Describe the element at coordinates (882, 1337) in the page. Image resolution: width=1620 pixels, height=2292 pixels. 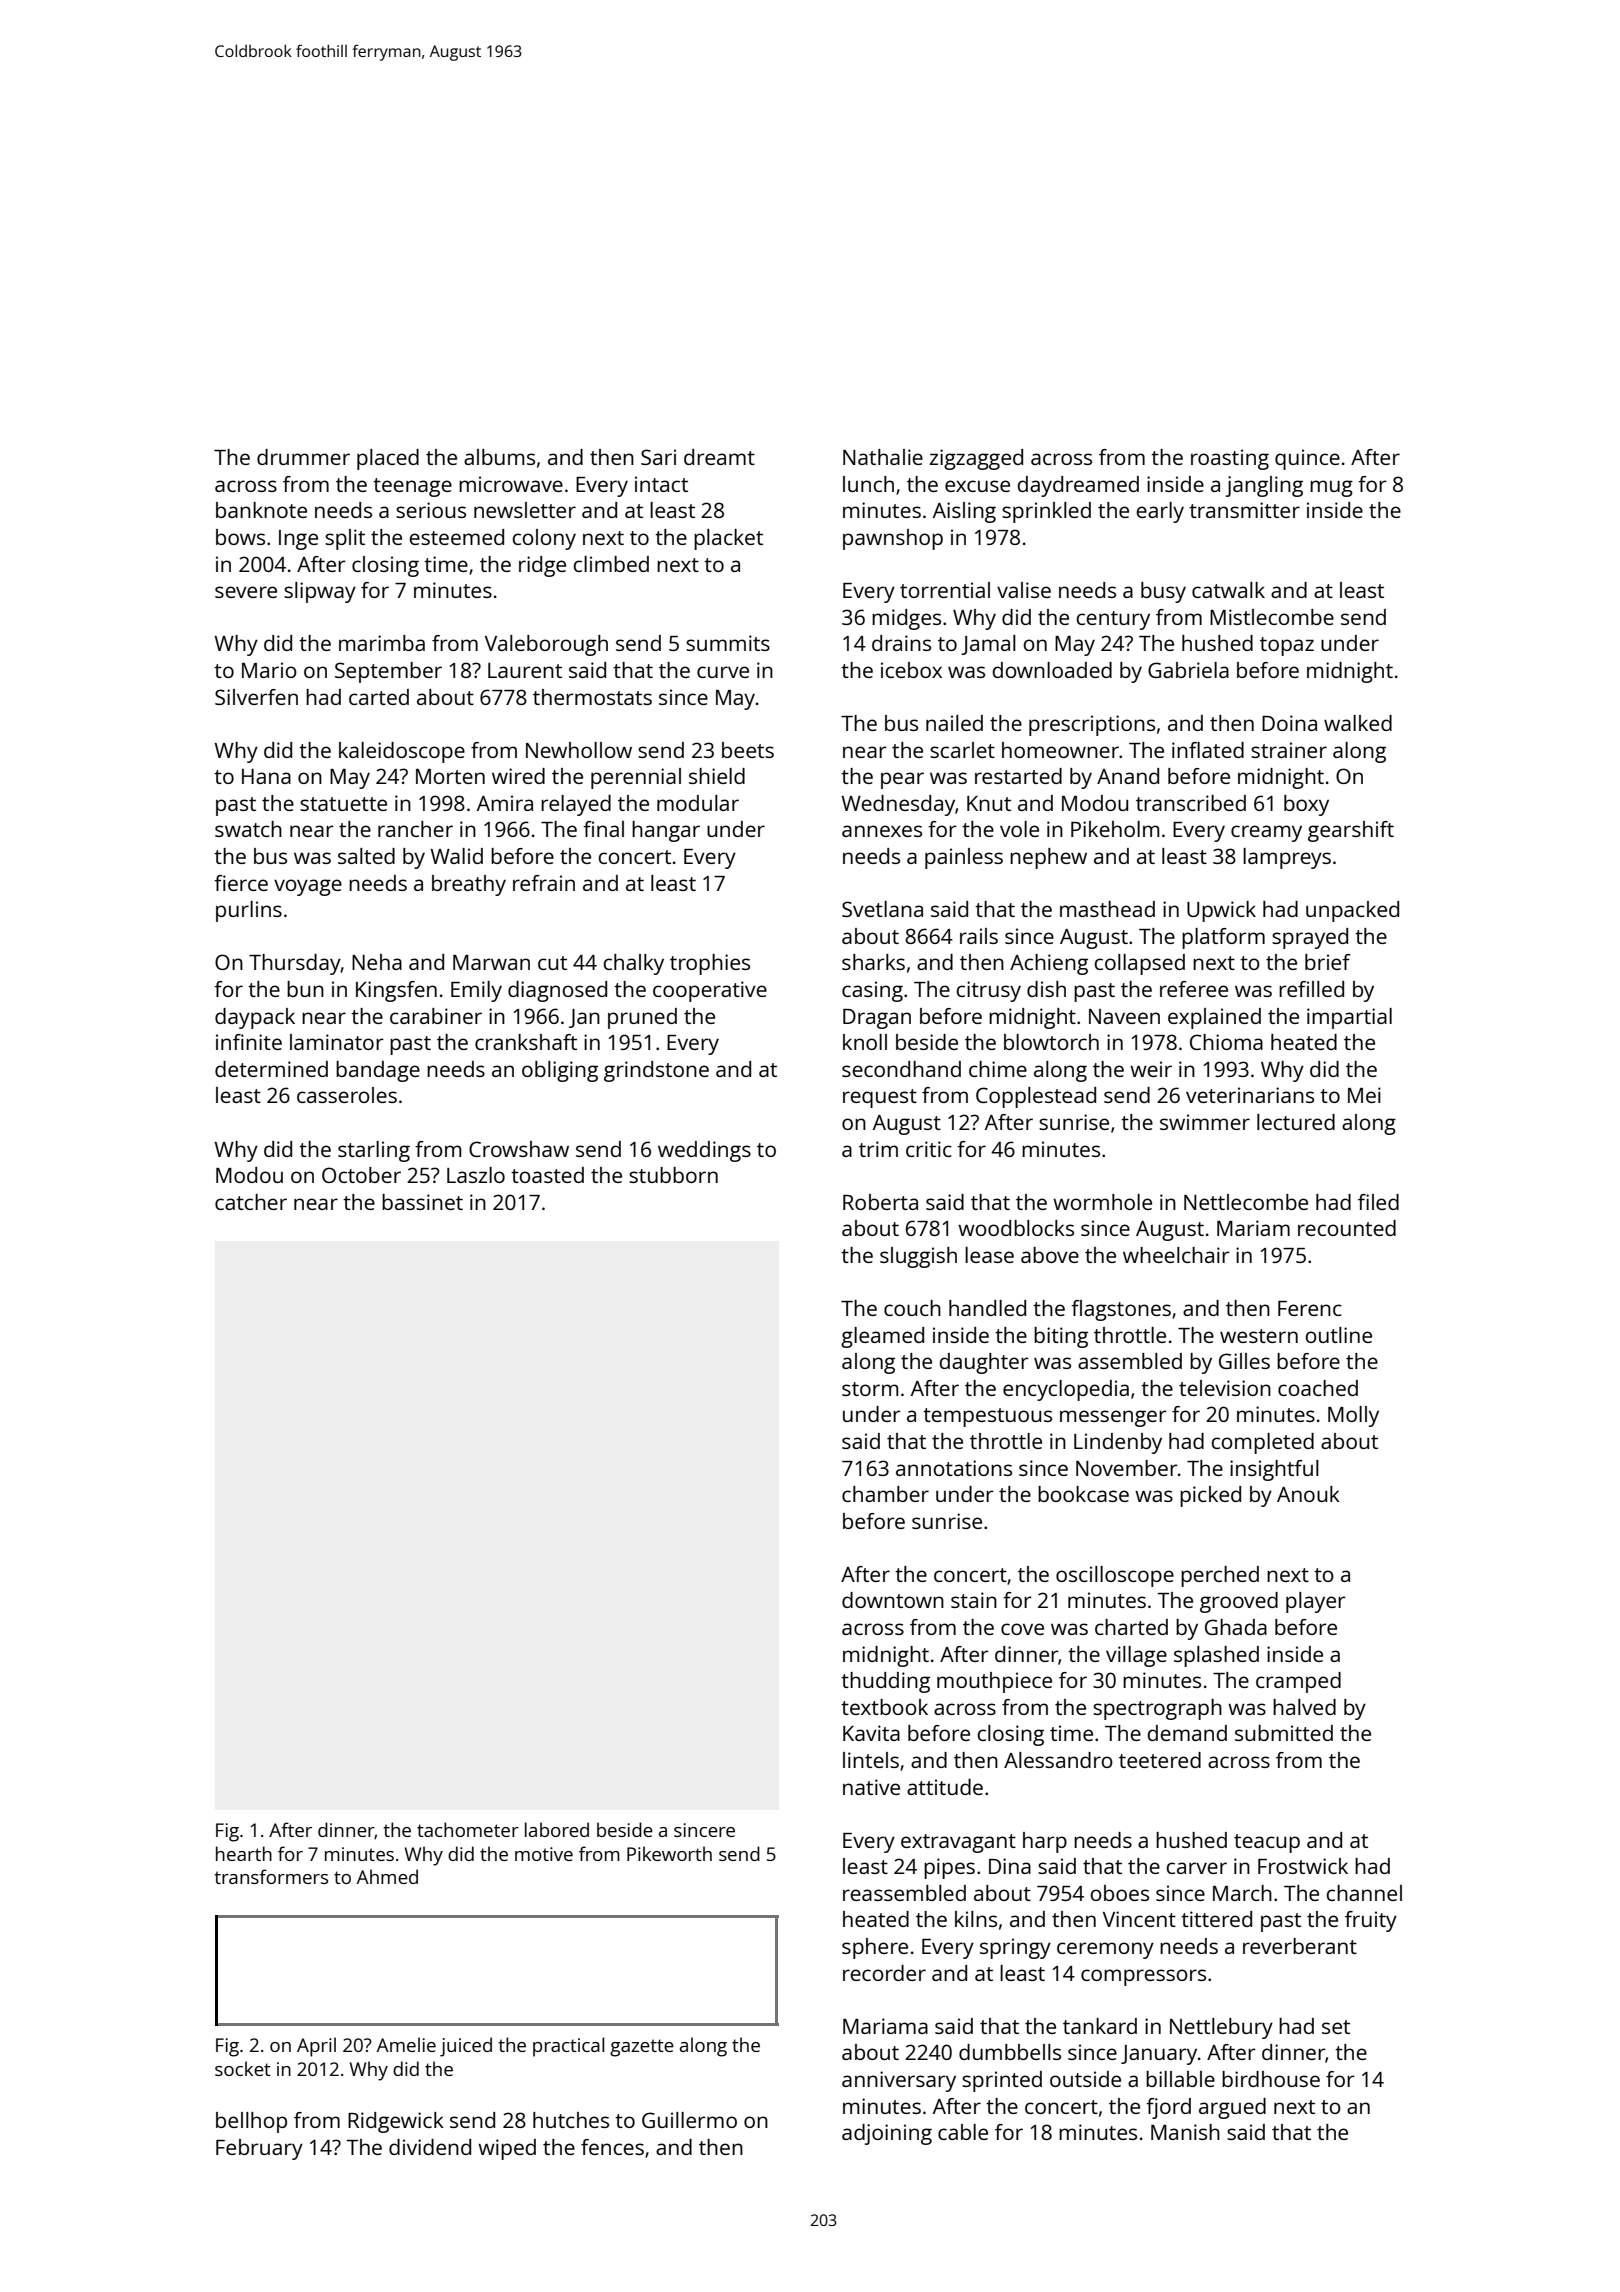
I see `gleamed` at that location.
